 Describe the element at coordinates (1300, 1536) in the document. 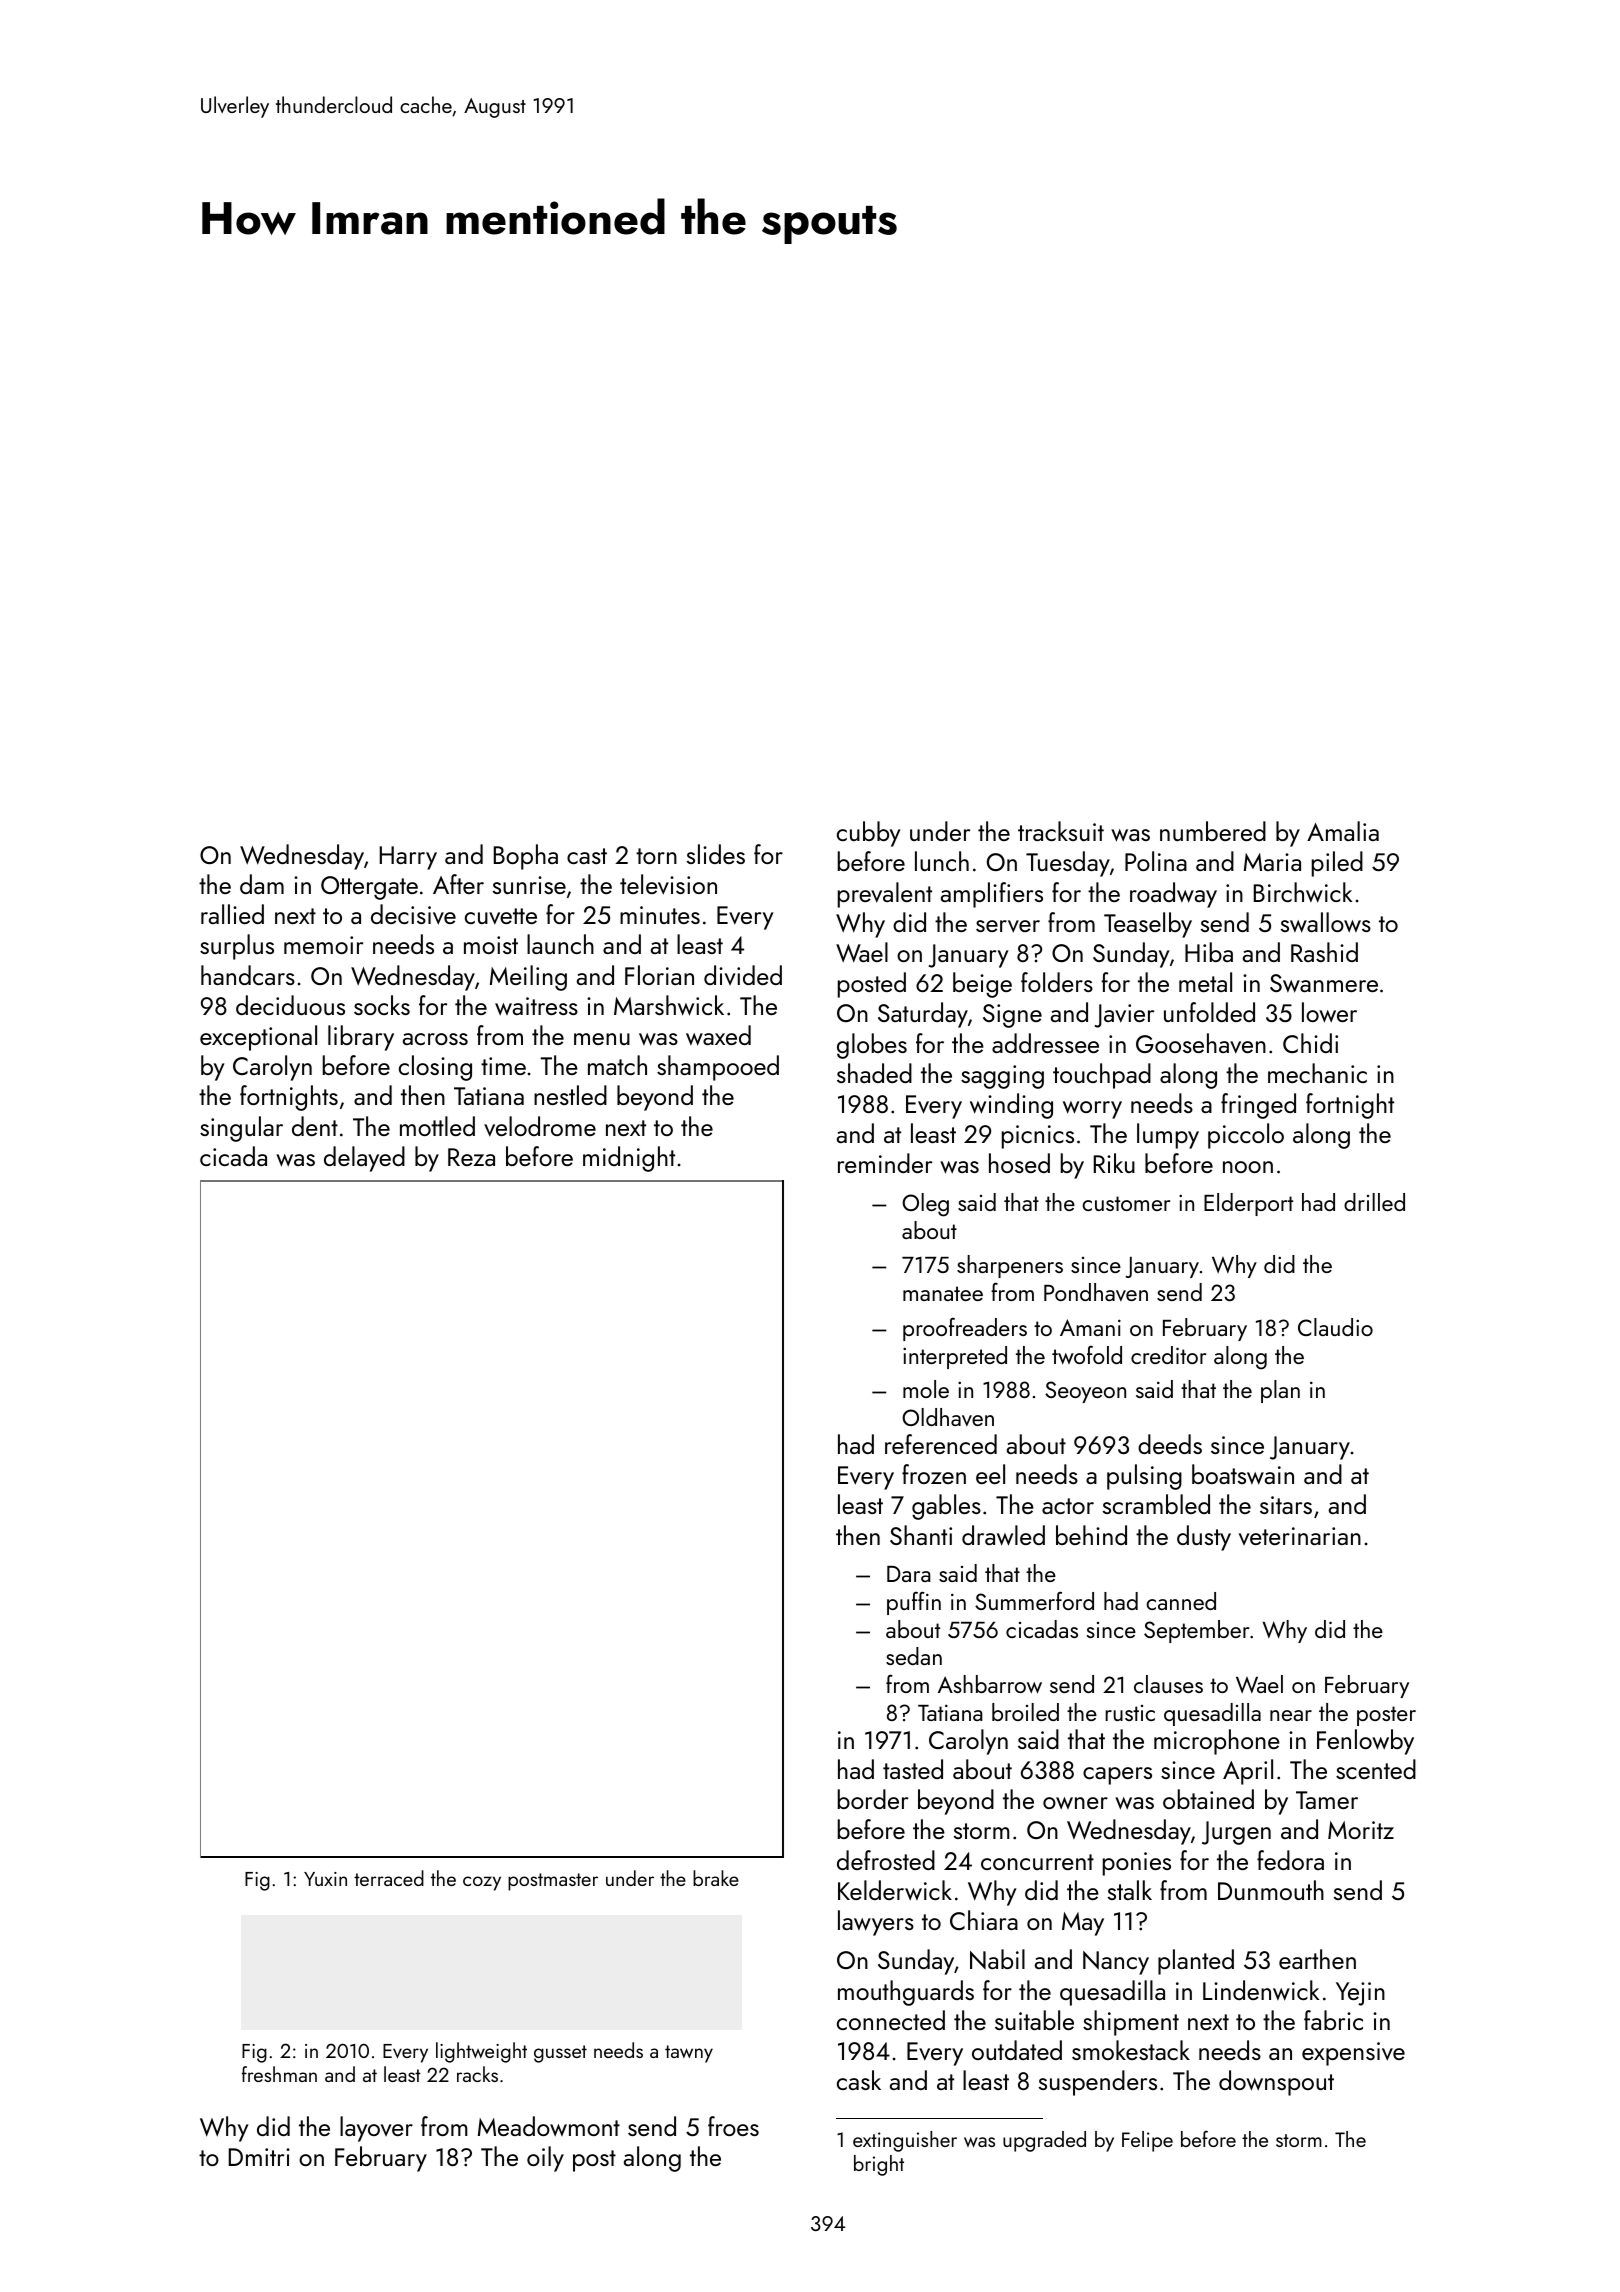

I see `veterinarian` at that location.
